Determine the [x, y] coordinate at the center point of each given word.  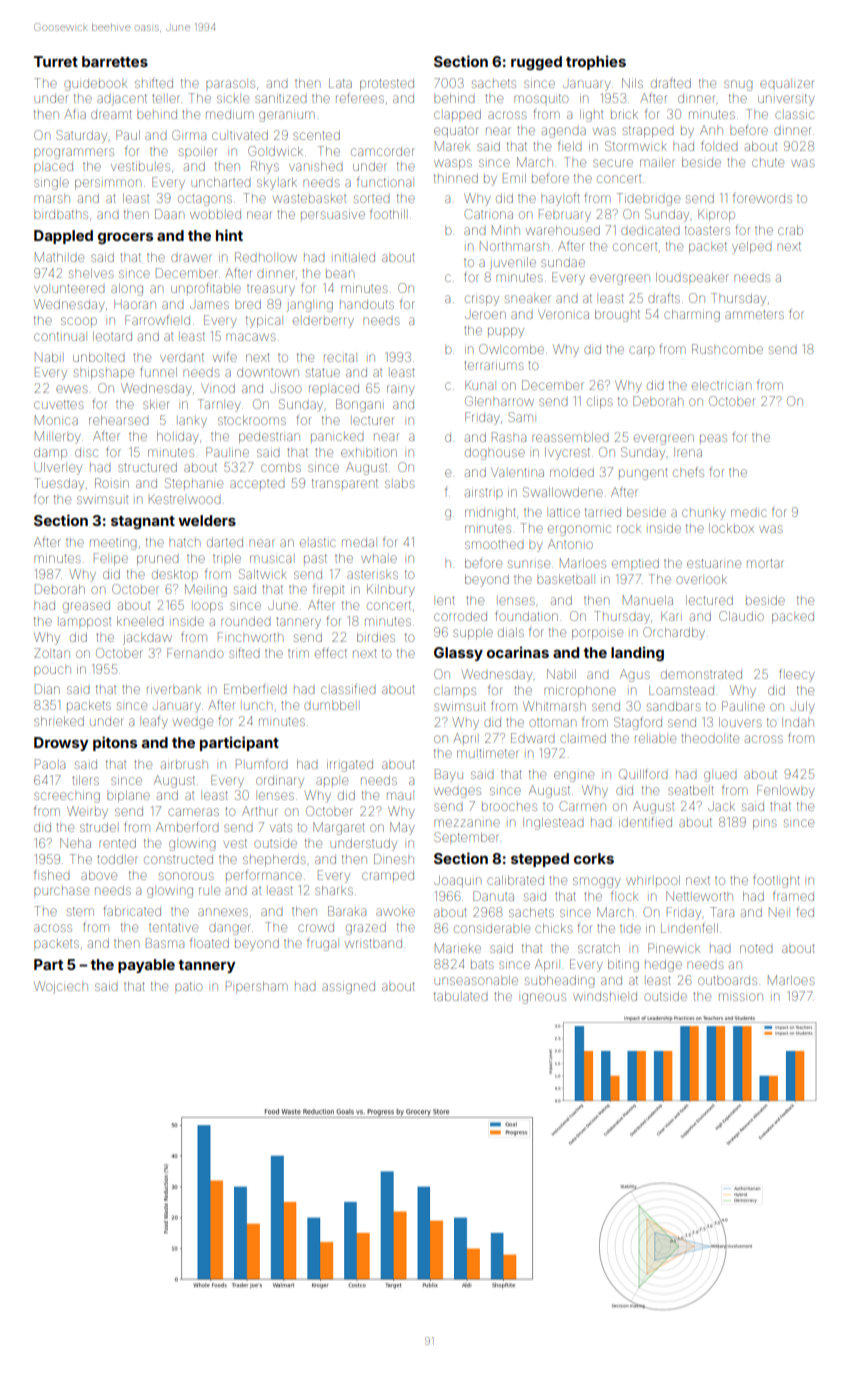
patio [188, 986]
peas [713, 438]
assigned [348, 987]
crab [790, 230]
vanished [316, 166]
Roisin [112, 483]
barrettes [115, 61]
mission [741, 997]
